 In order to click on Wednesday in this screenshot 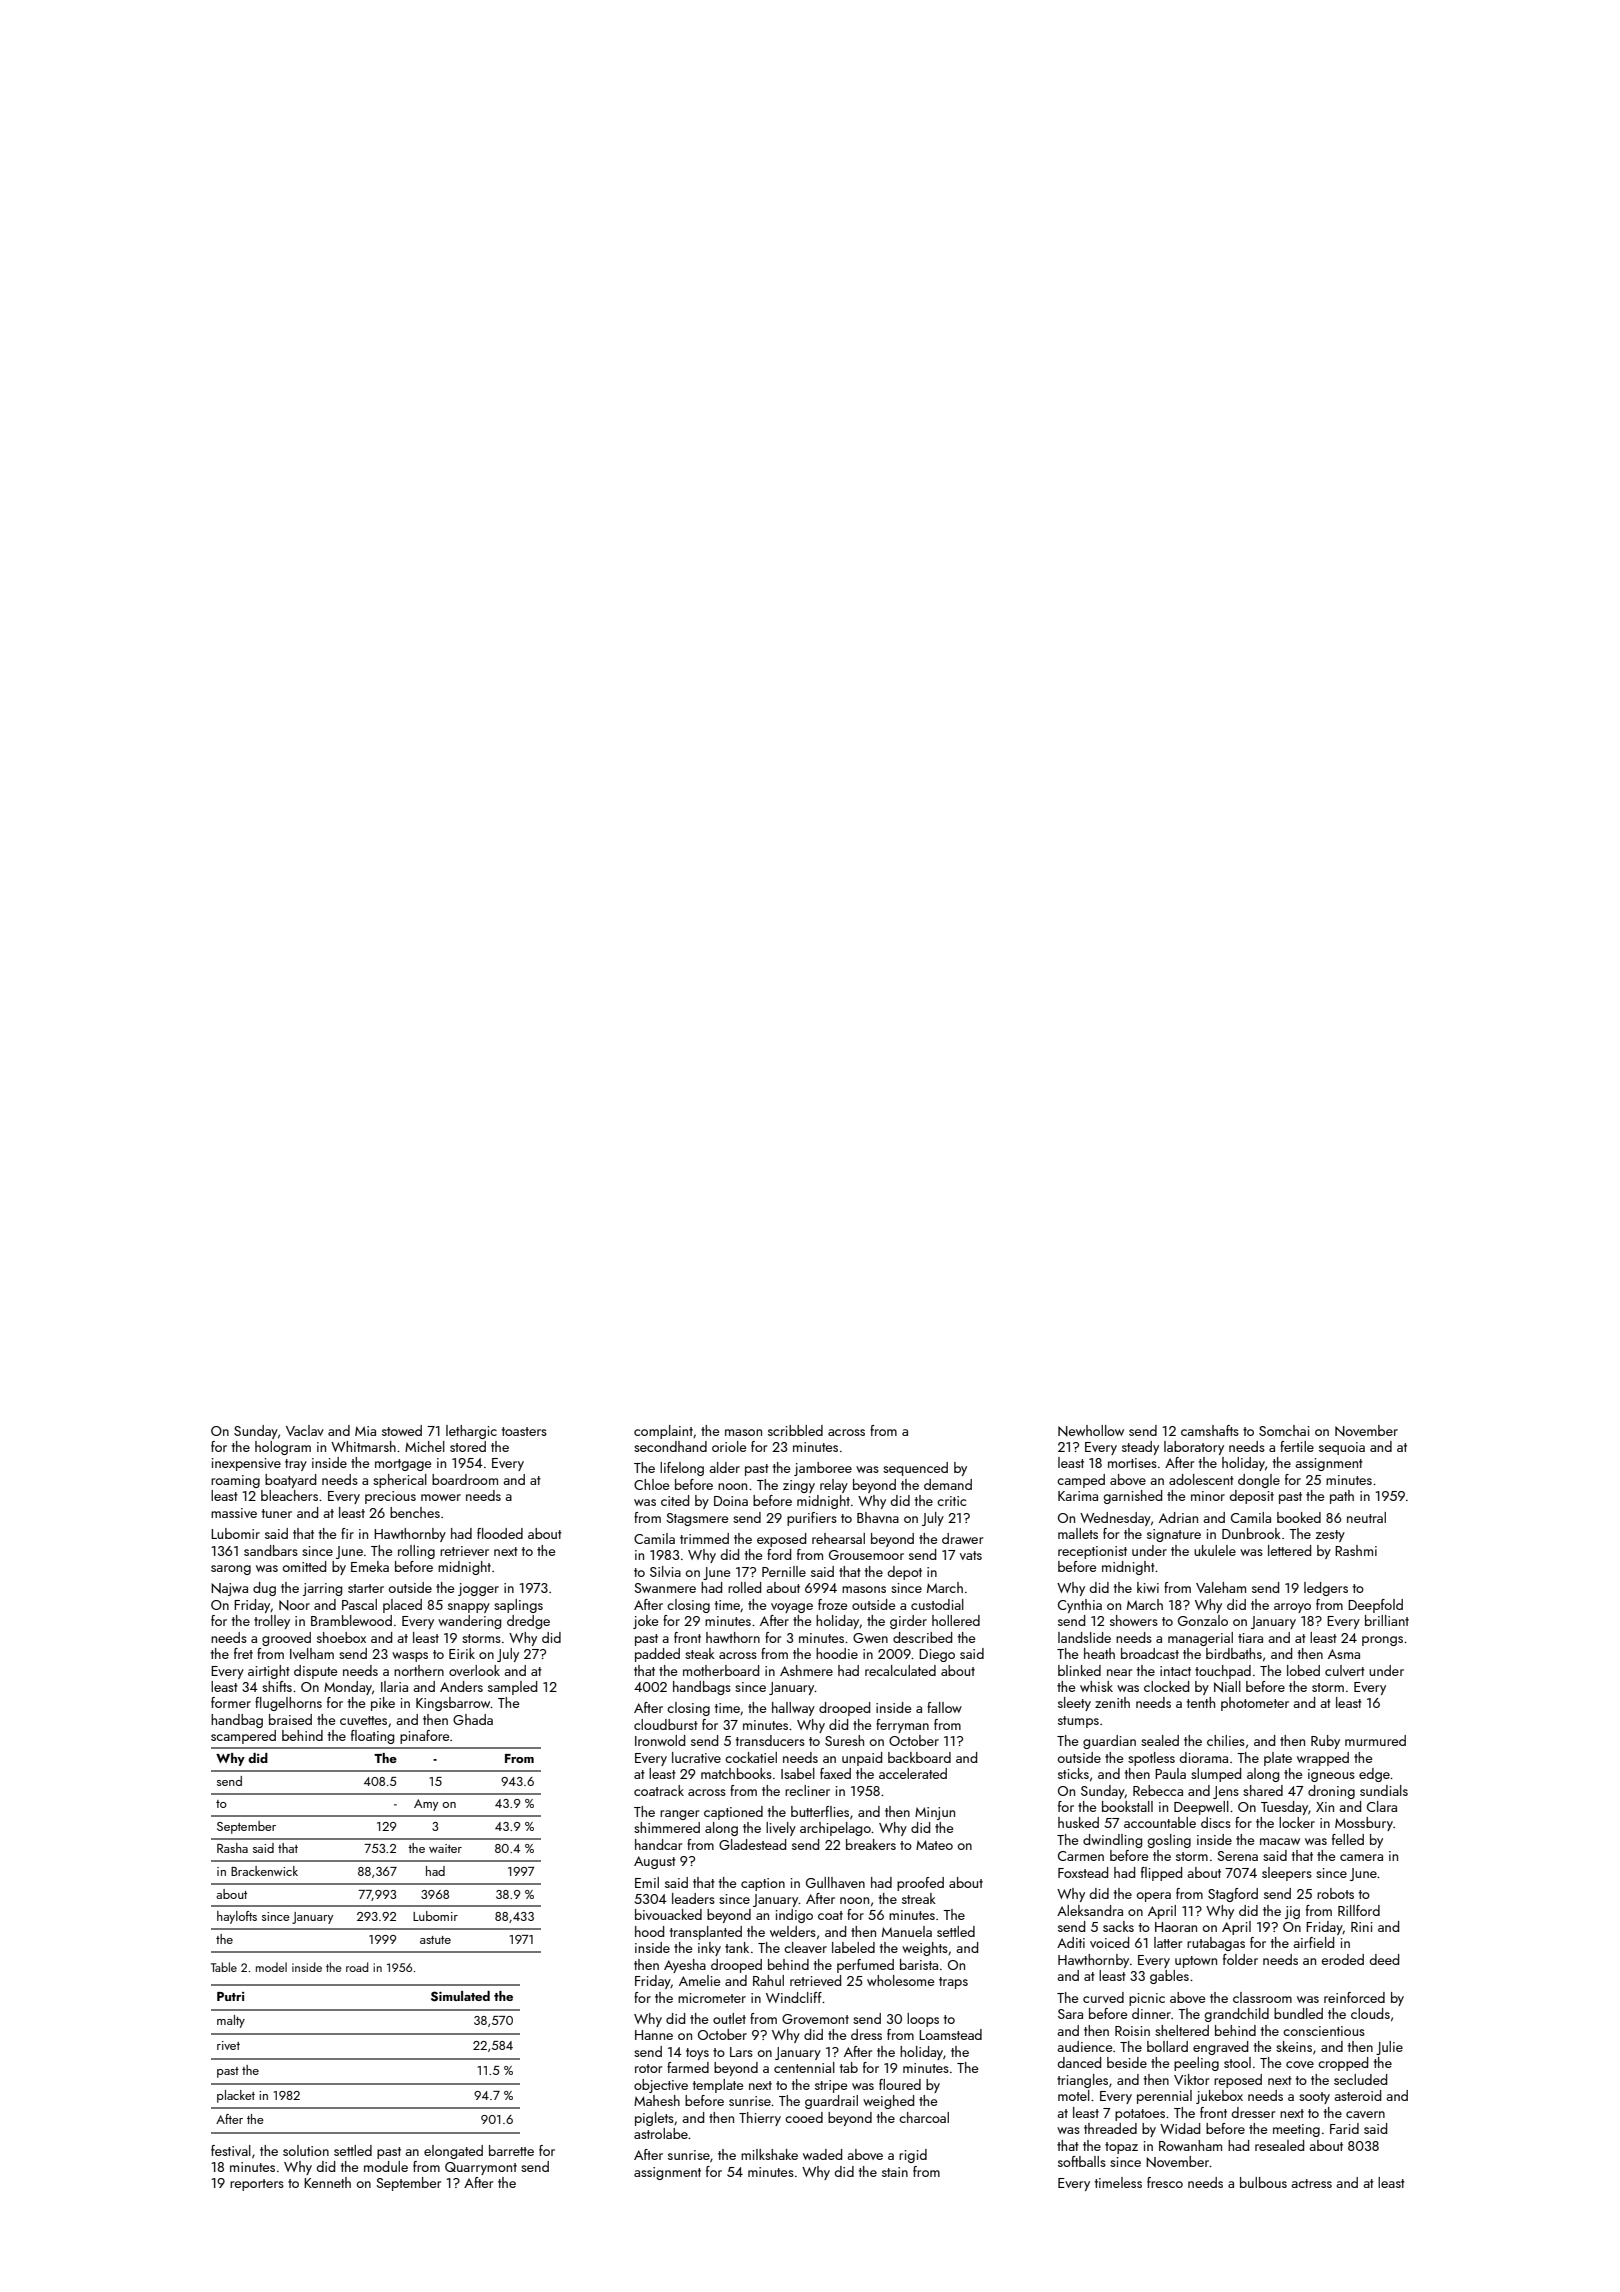, I will do `click(1115, 1519)`.
